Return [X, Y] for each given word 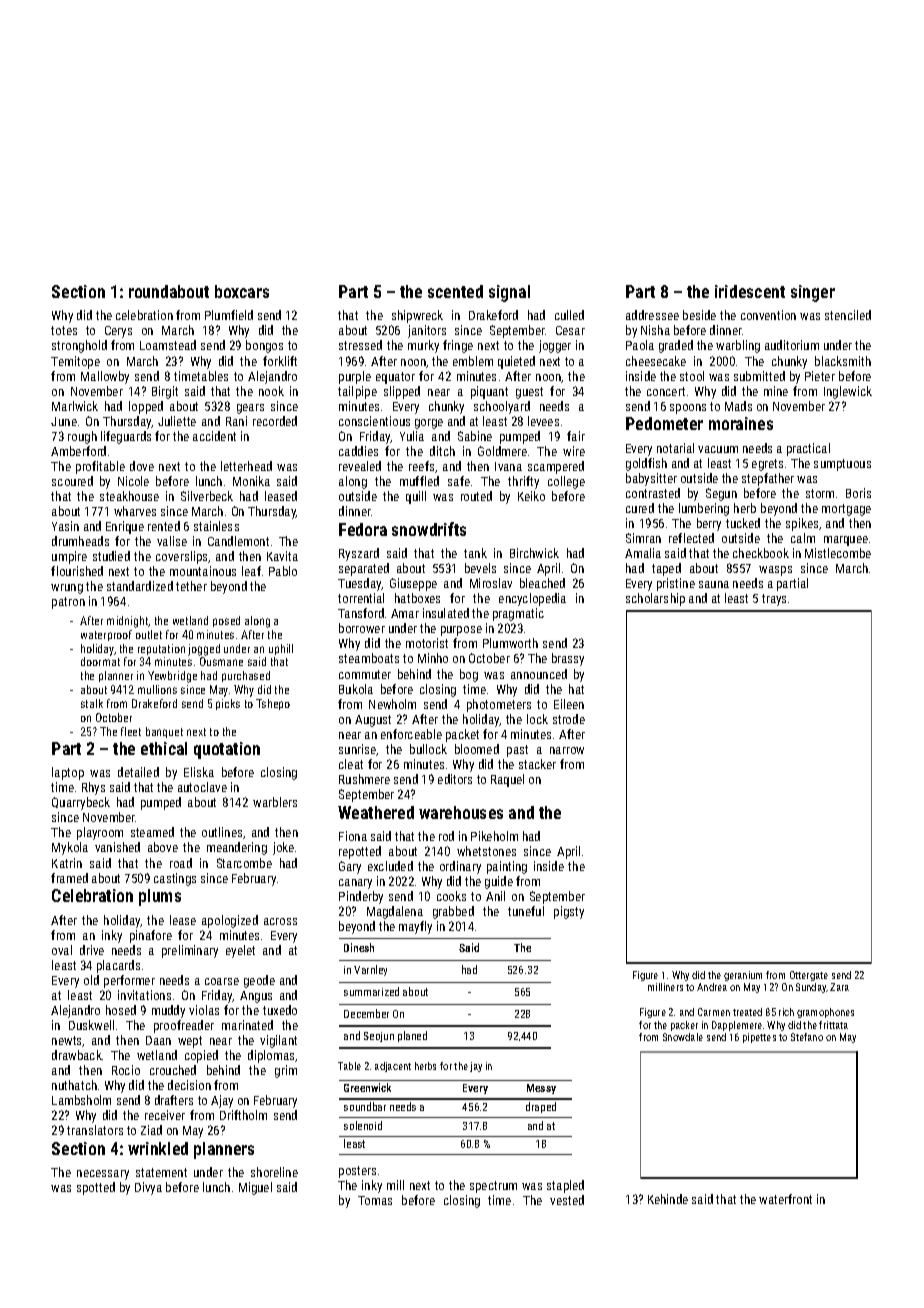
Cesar [570, 330]
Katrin [67, 863]
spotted [96, 1188]
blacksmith [843, 361]
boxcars [242, 291]
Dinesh [359, 947]
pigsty [569, 912]
